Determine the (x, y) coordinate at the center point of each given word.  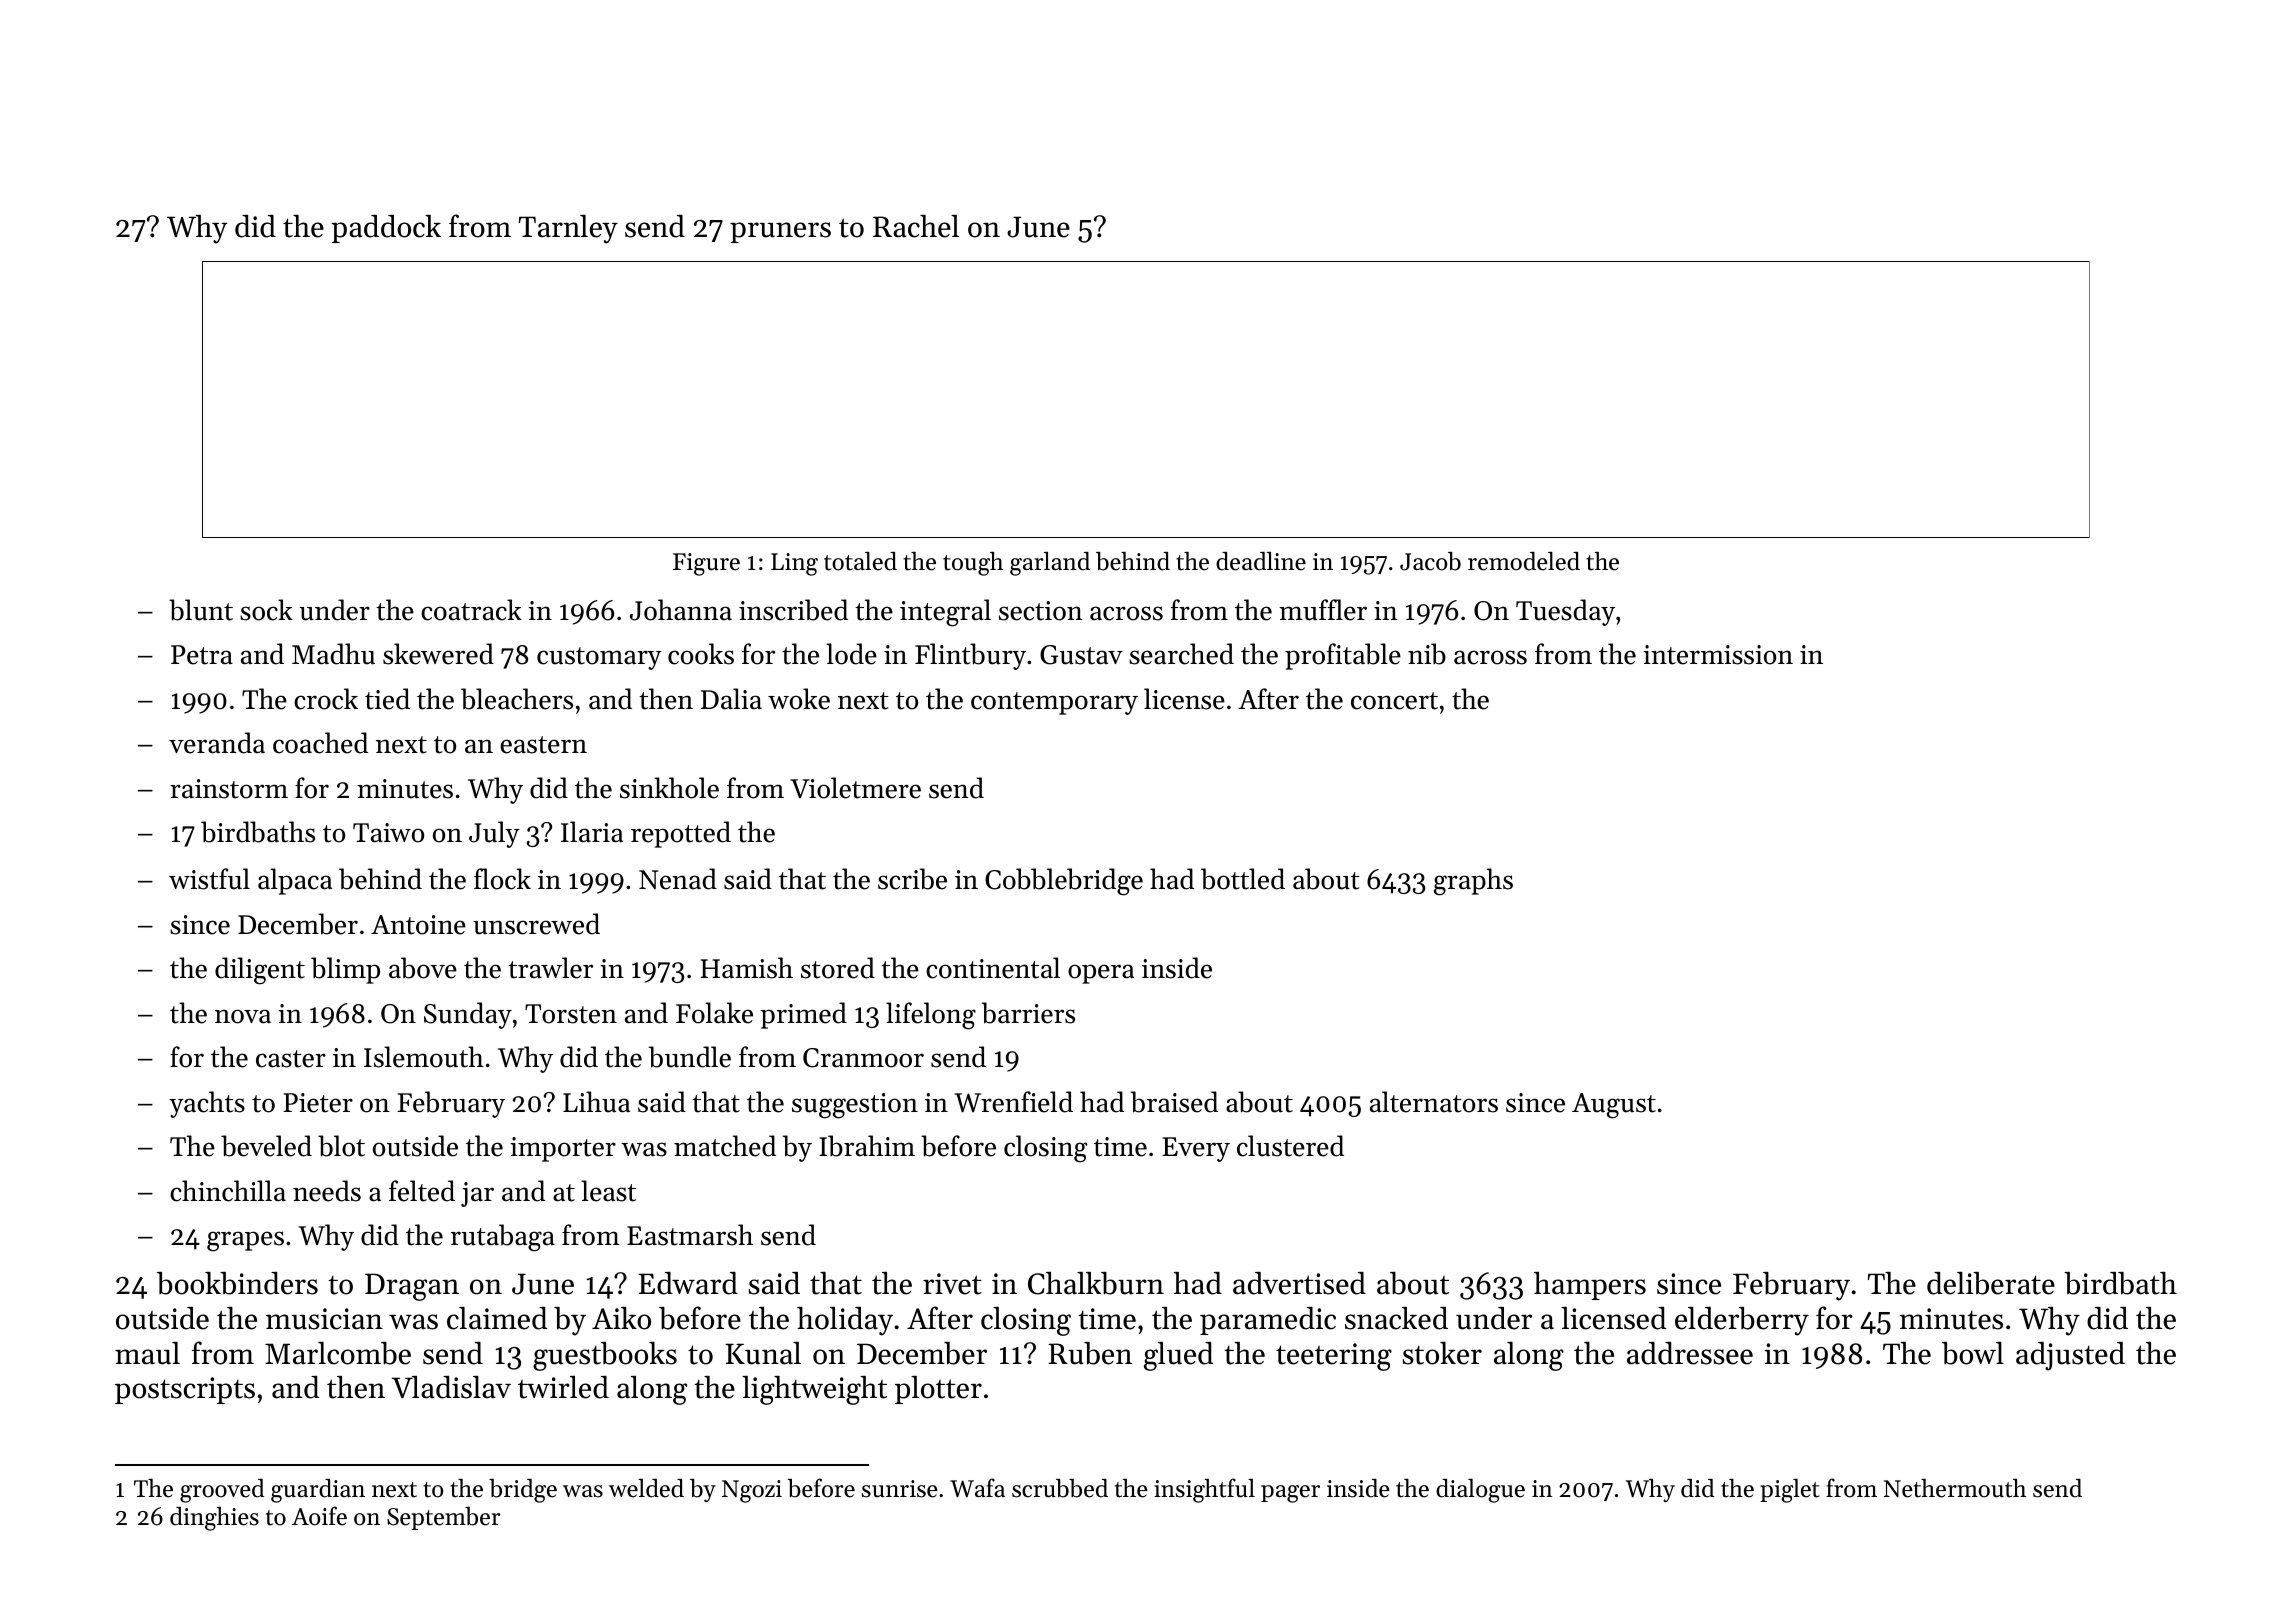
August (1614, 1106)
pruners (780, 232)
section (1041, 611)
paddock (386, 229)
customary (599, 658)
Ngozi (752, 1491)
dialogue (1480, 1491)
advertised (1299, 1283)
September (444, 1518)
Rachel (916, 226)
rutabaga (503, 1238)
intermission (1718, 655)
